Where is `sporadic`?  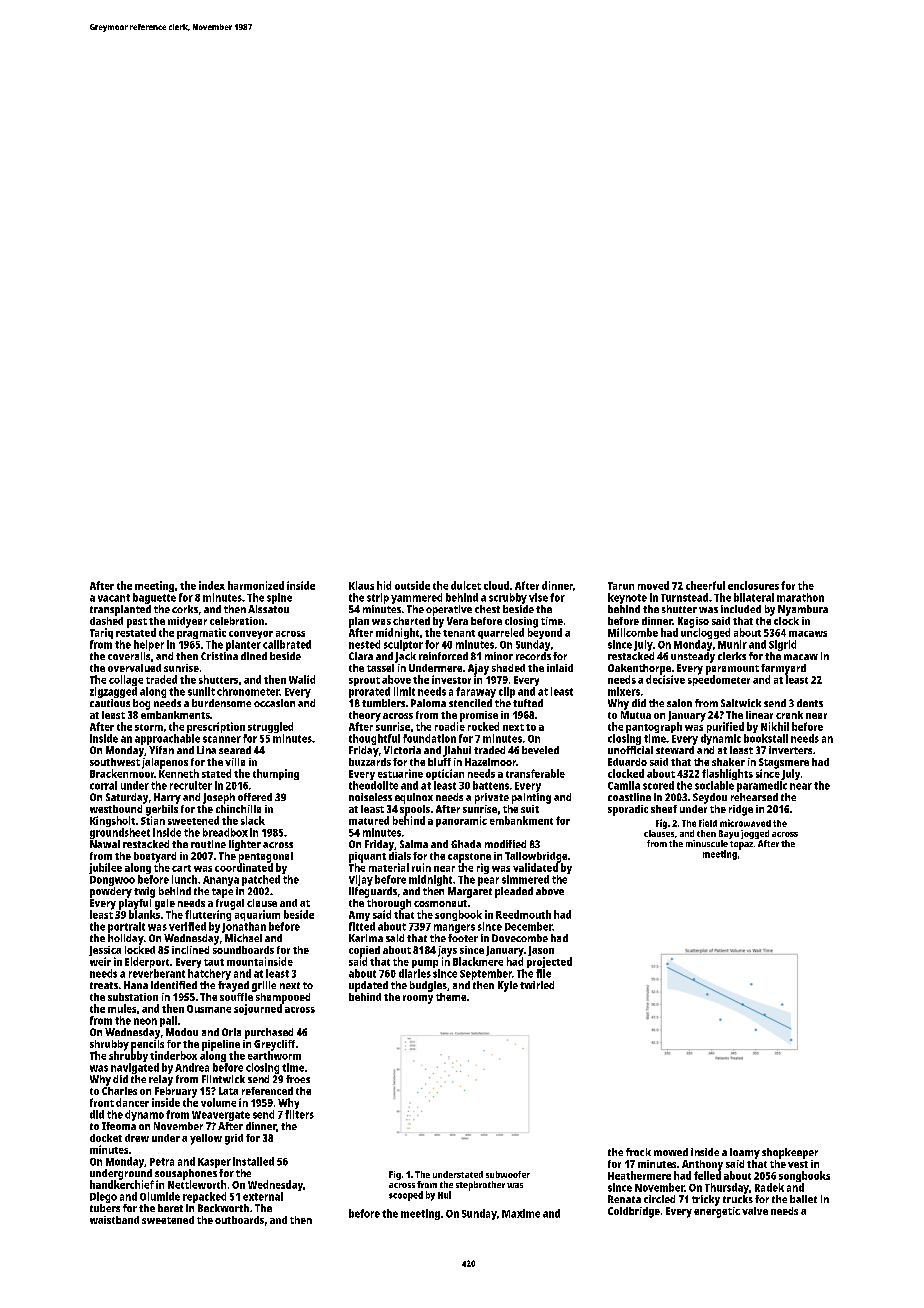
sporadic is located at coordinates (628, 810).
